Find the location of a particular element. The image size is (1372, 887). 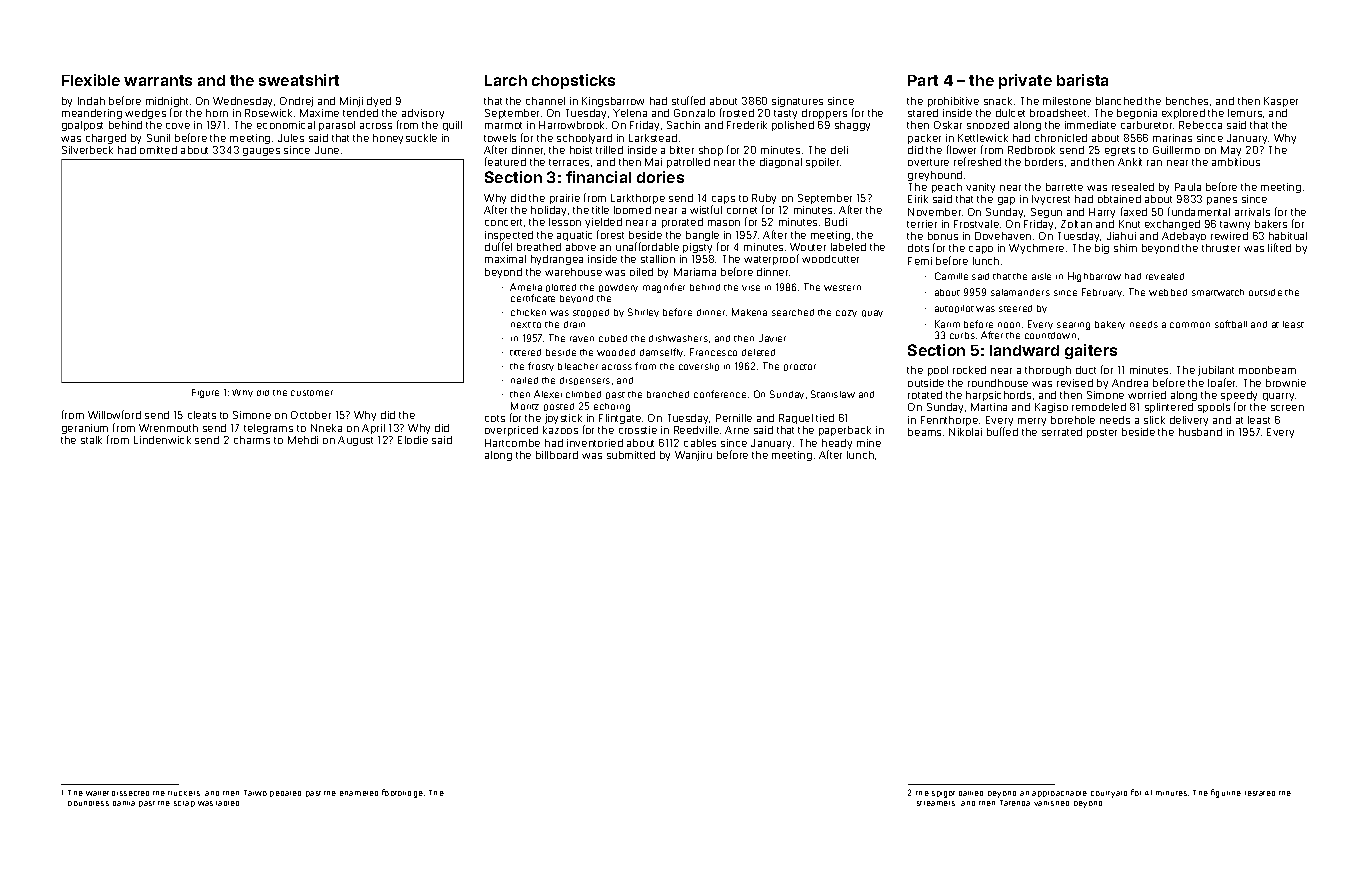

Silverbeck is located at coordinates (87, 150).
